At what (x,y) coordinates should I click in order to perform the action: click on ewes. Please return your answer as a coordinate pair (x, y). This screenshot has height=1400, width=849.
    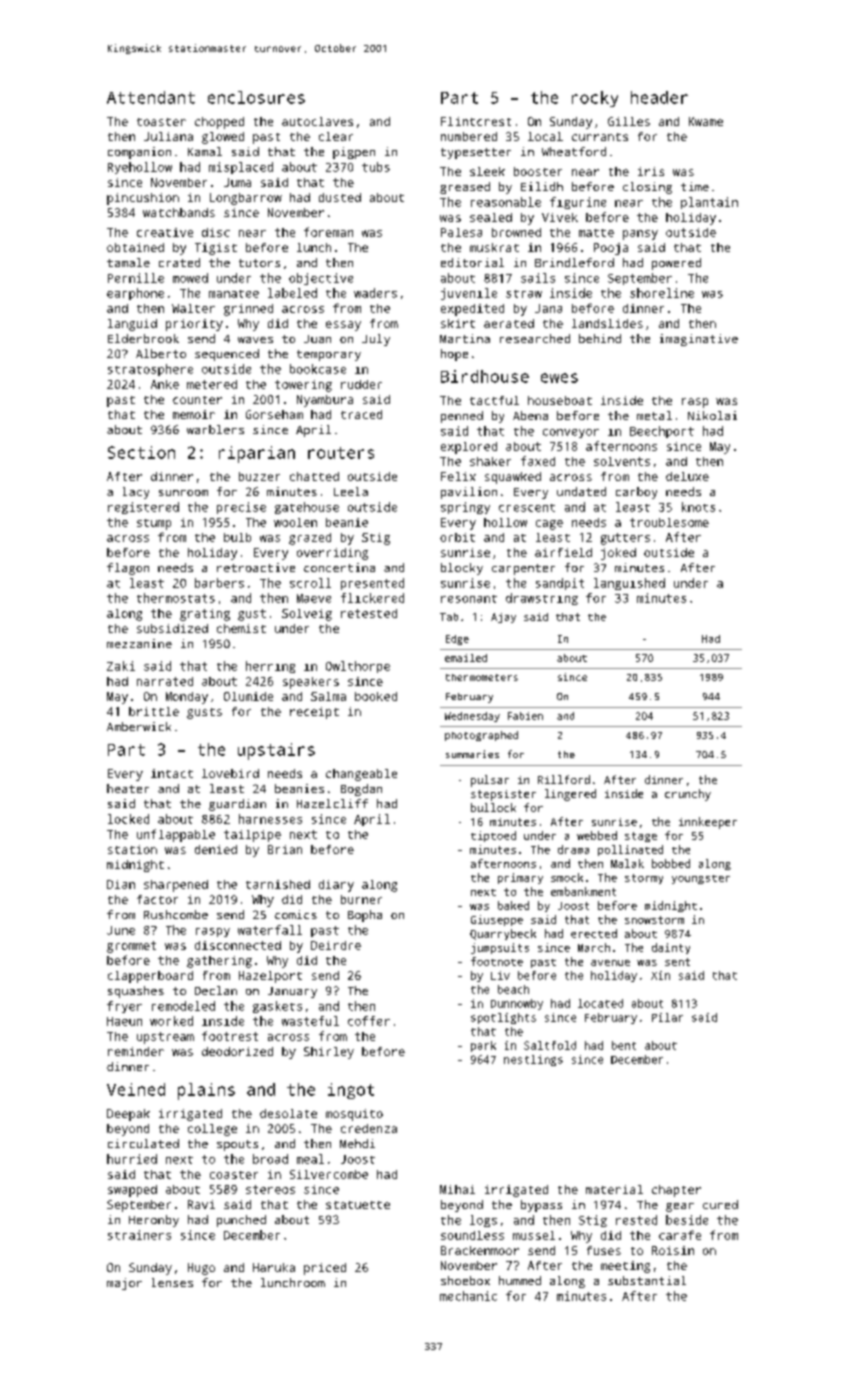
    Looking at the image, I should click on (559, 378).
